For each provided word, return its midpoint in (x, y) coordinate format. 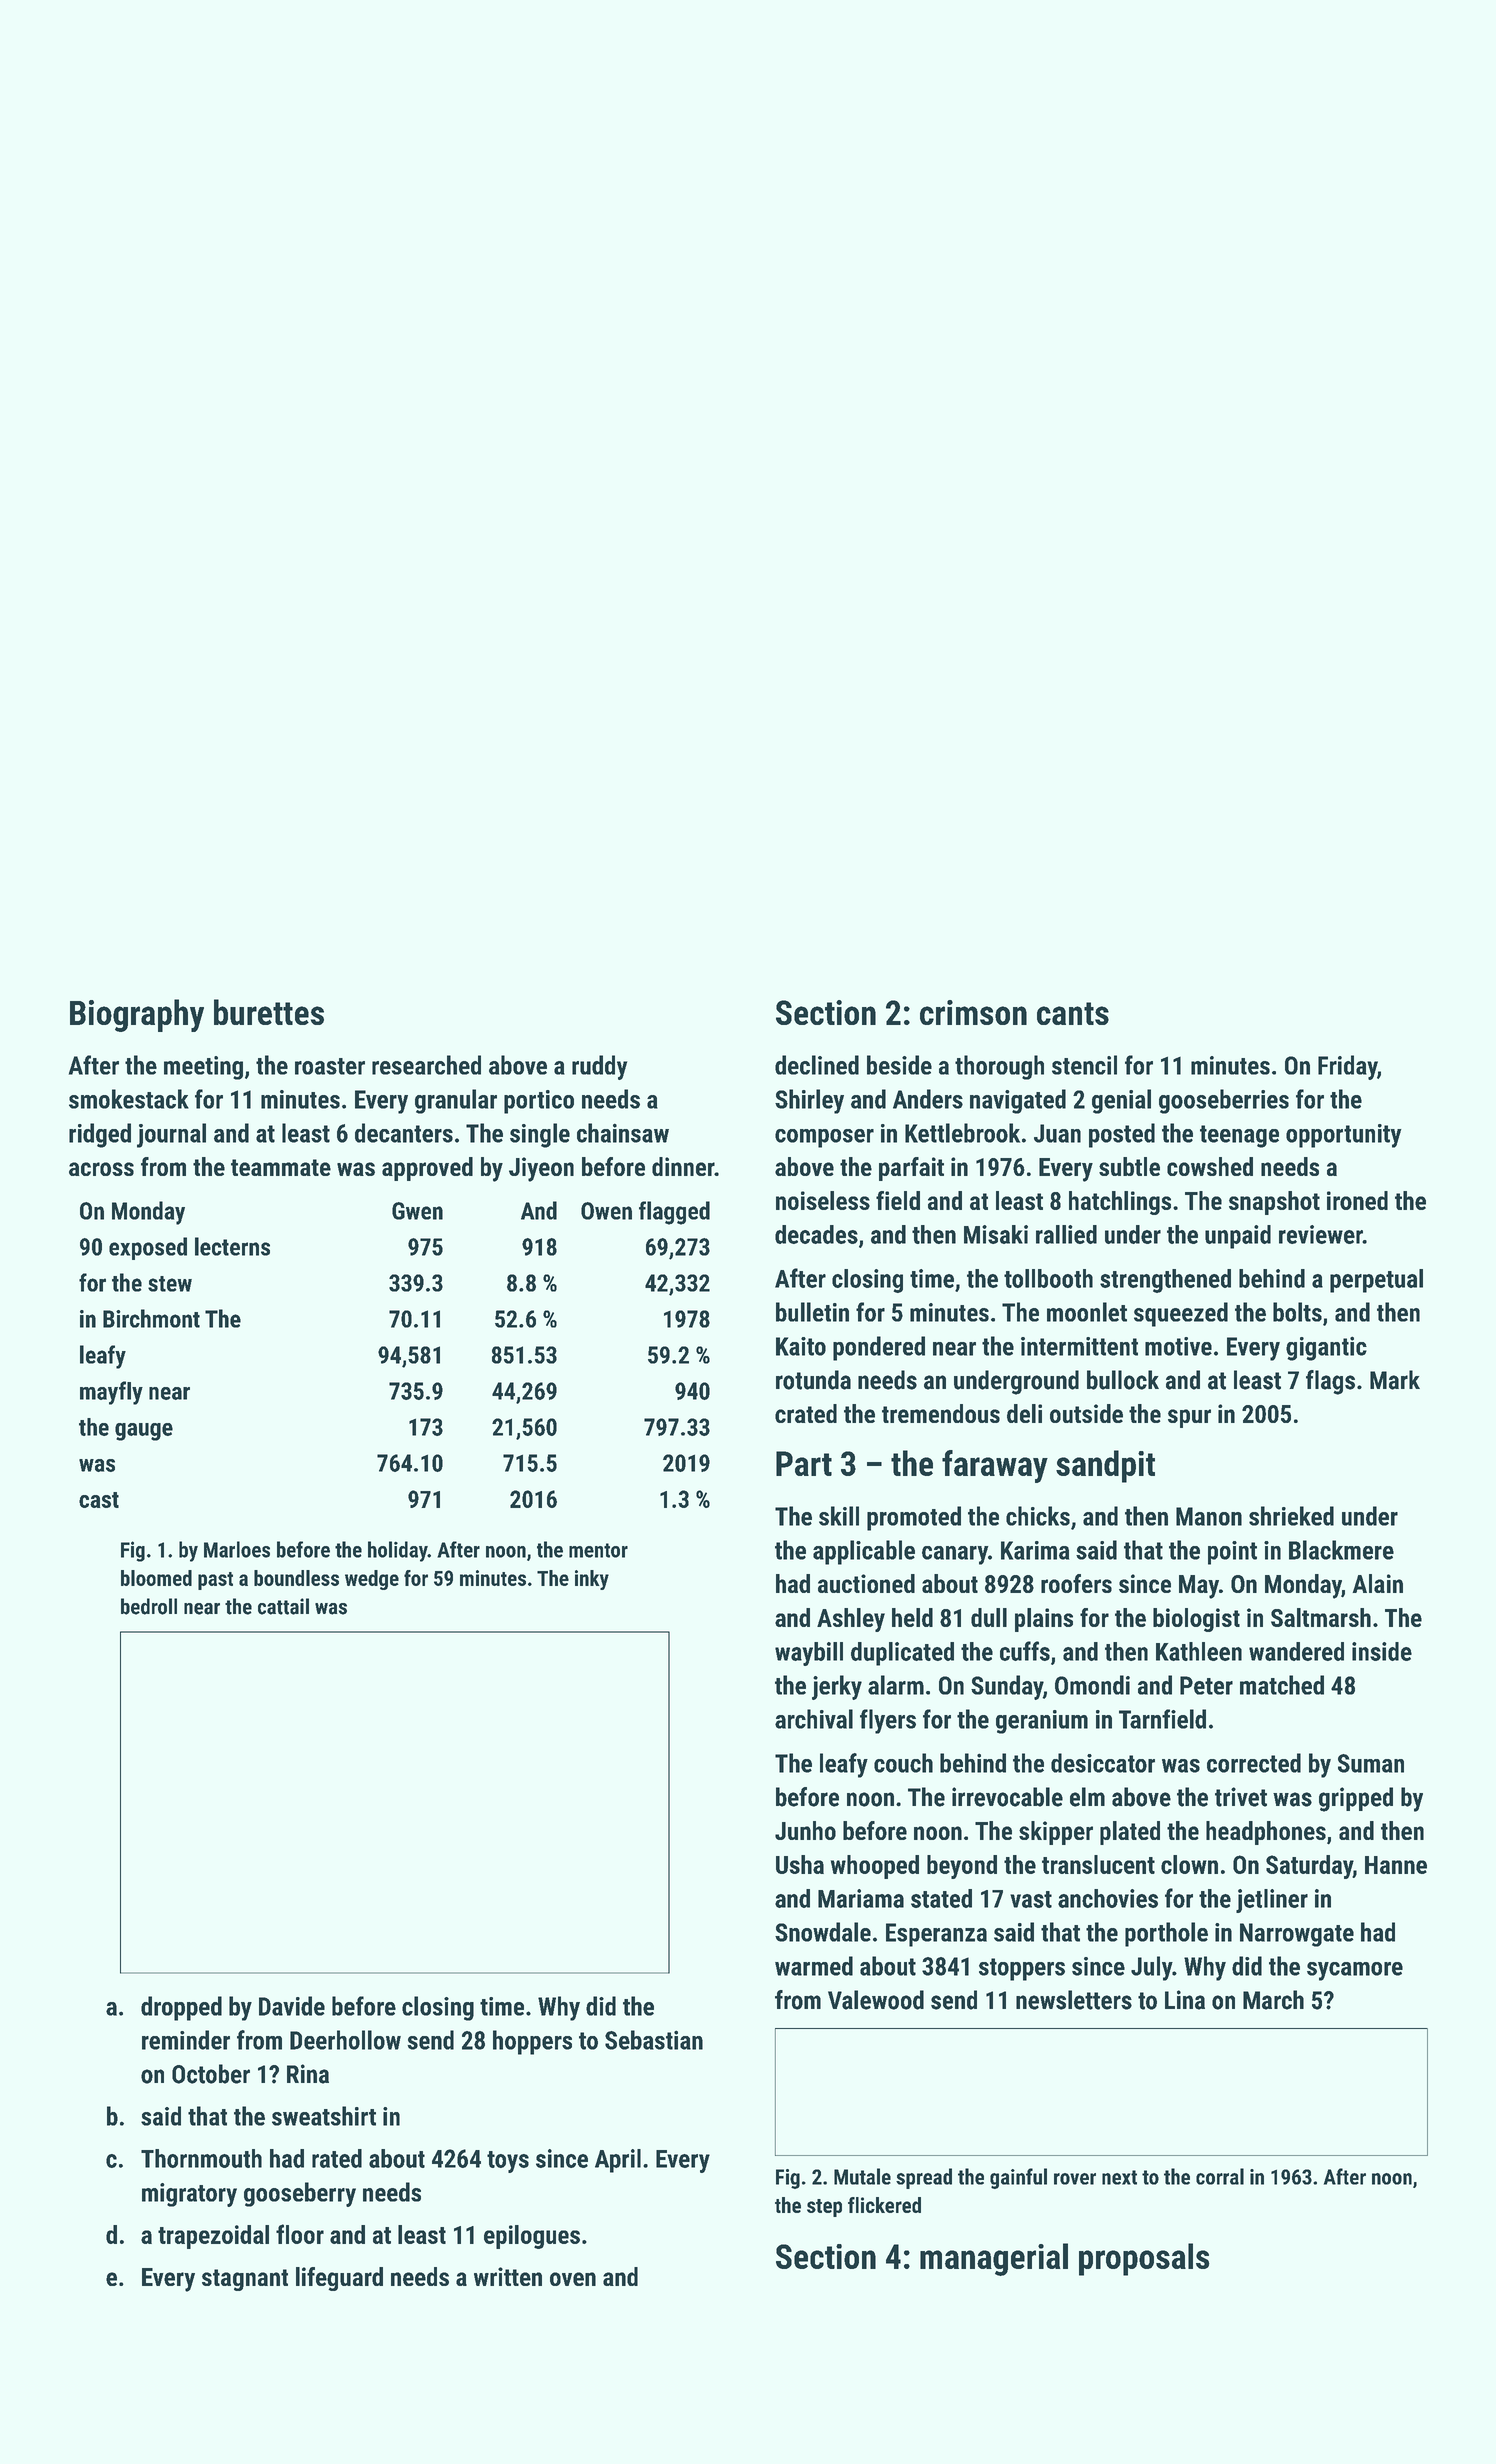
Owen (606, 1211)
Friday (1347, 1067)
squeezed (1181, 1314)
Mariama (861, 1898)
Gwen (417, 1211)
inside (1382, 1651)
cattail (283, 1606)
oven (573, 2279)
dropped (181, 2008)
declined (817, 1065)
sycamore (1355, 1971)
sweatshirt (324, 2116)
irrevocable (1007, 1797)
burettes (269, 1012)
